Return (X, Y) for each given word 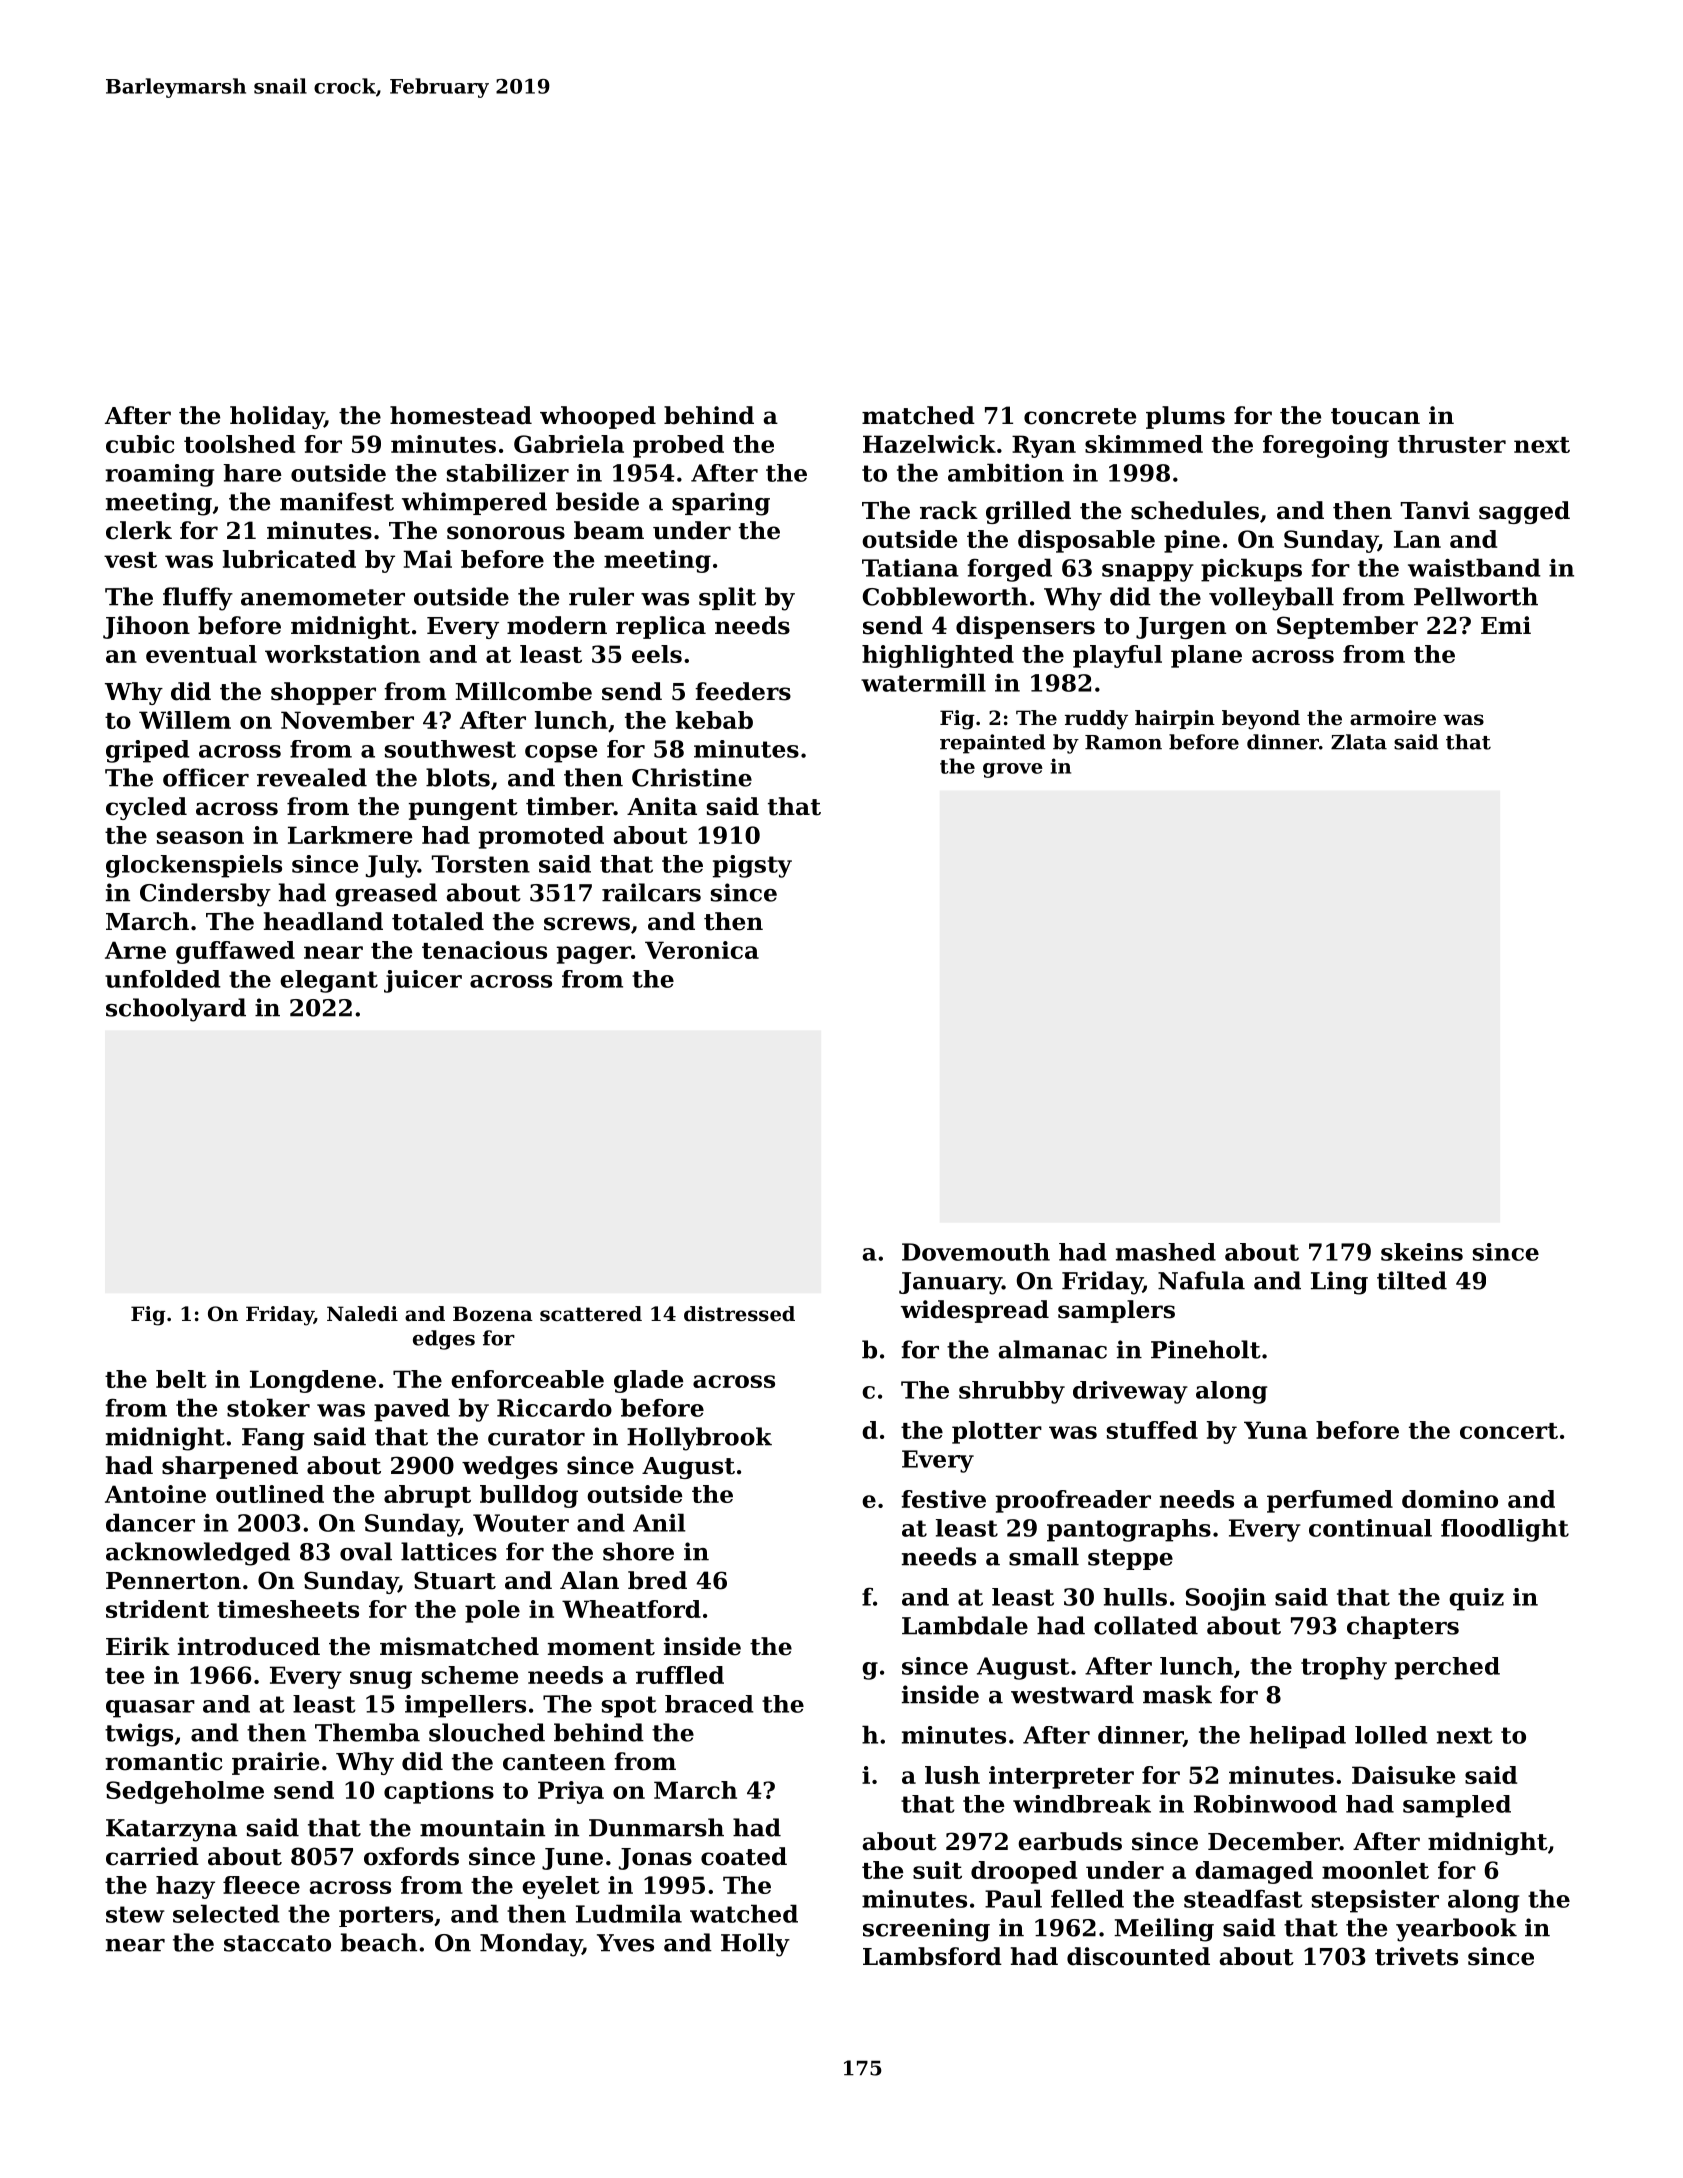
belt (181, 1379)
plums (1185, 417)
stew (135, 1914)
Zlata (1359, 742)
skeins (1422, 1252)
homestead (461, 415)
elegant (329, 981)
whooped (598, 417)
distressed (739, 1314)
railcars (651, 892)
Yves (625, 1943)
